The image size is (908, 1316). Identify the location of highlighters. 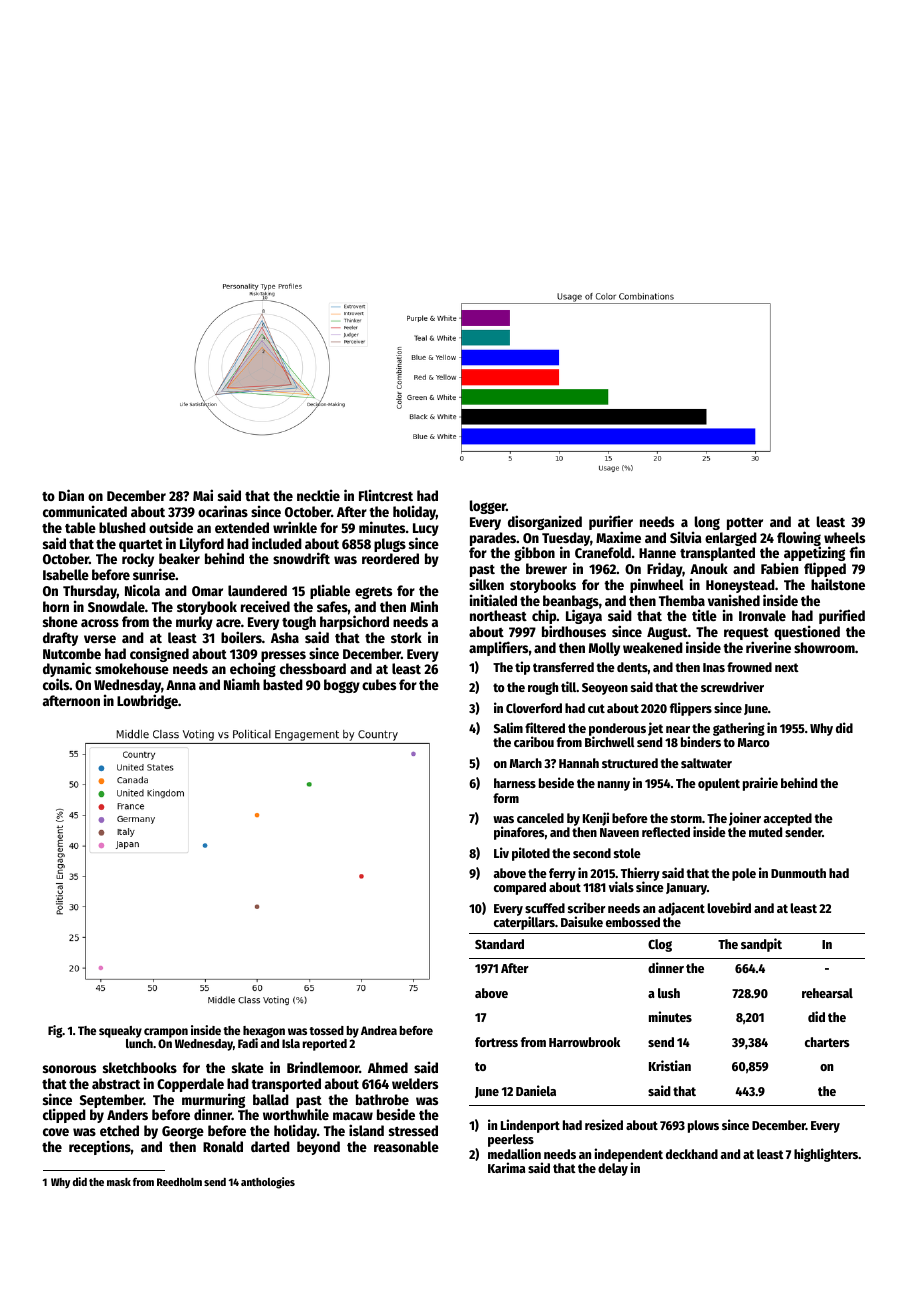
(826, 1155).
